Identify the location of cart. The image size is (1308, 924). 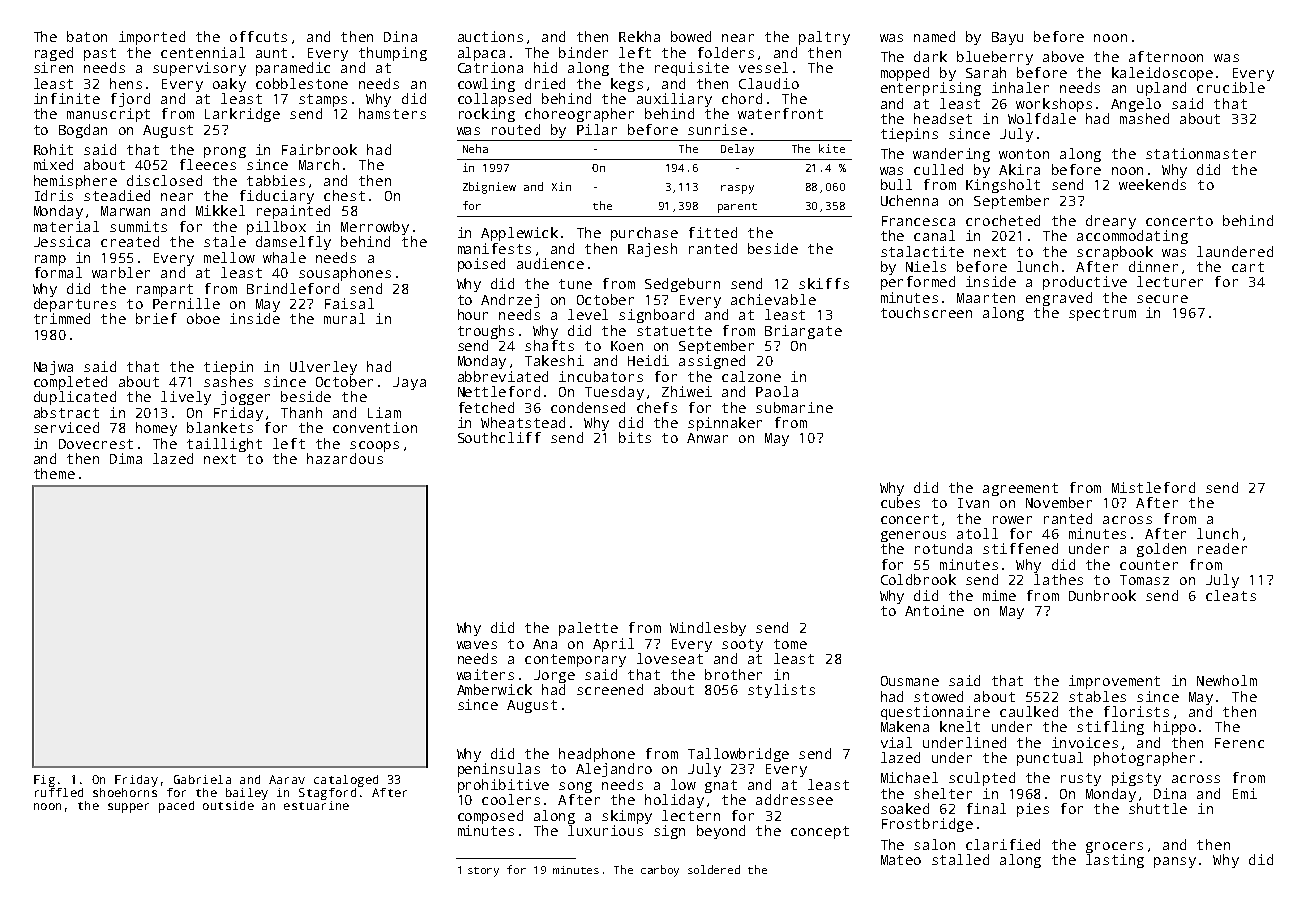
(1248, 267).
